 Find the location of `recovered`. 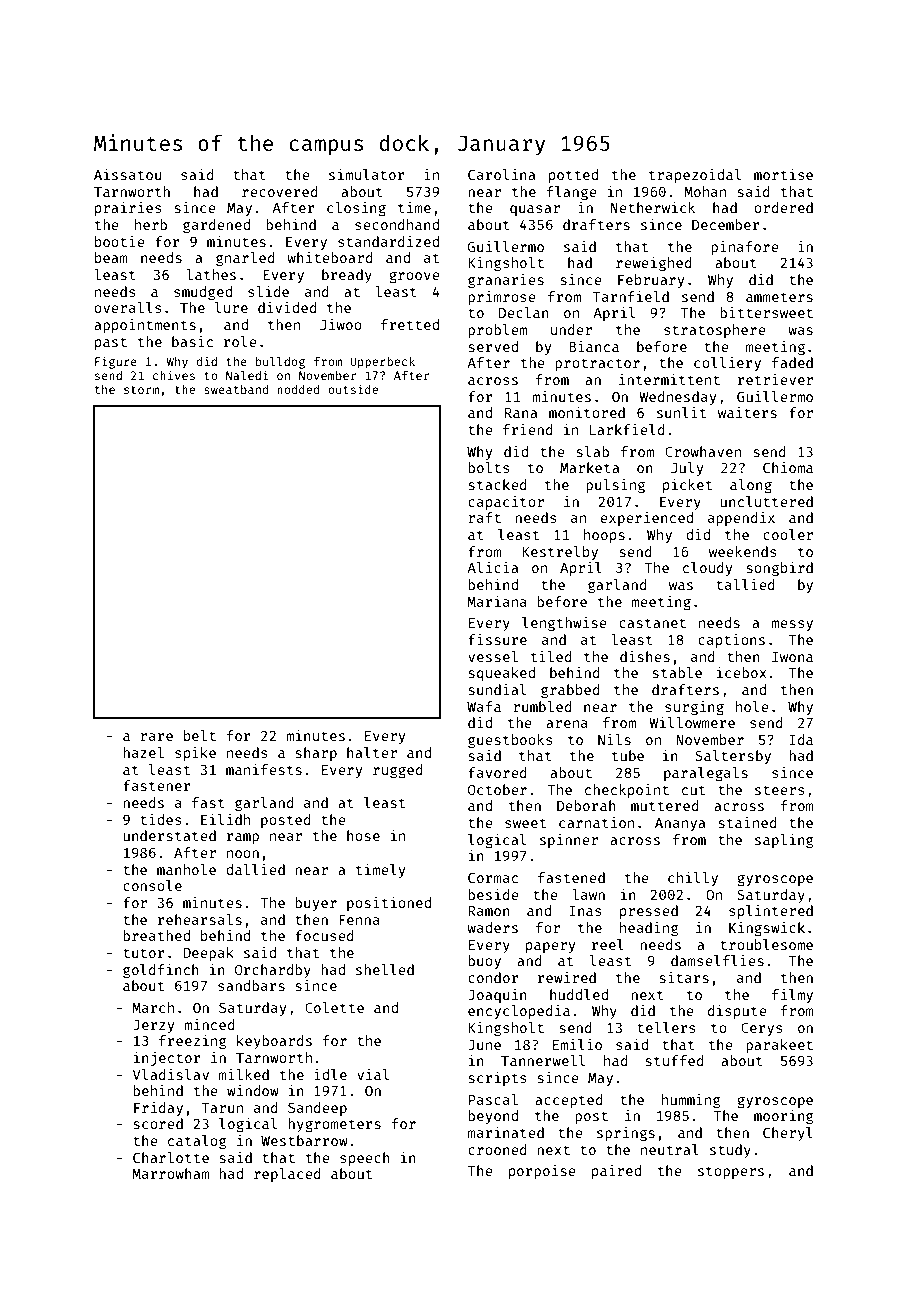

recovered is located at coordinates (280, 191).
